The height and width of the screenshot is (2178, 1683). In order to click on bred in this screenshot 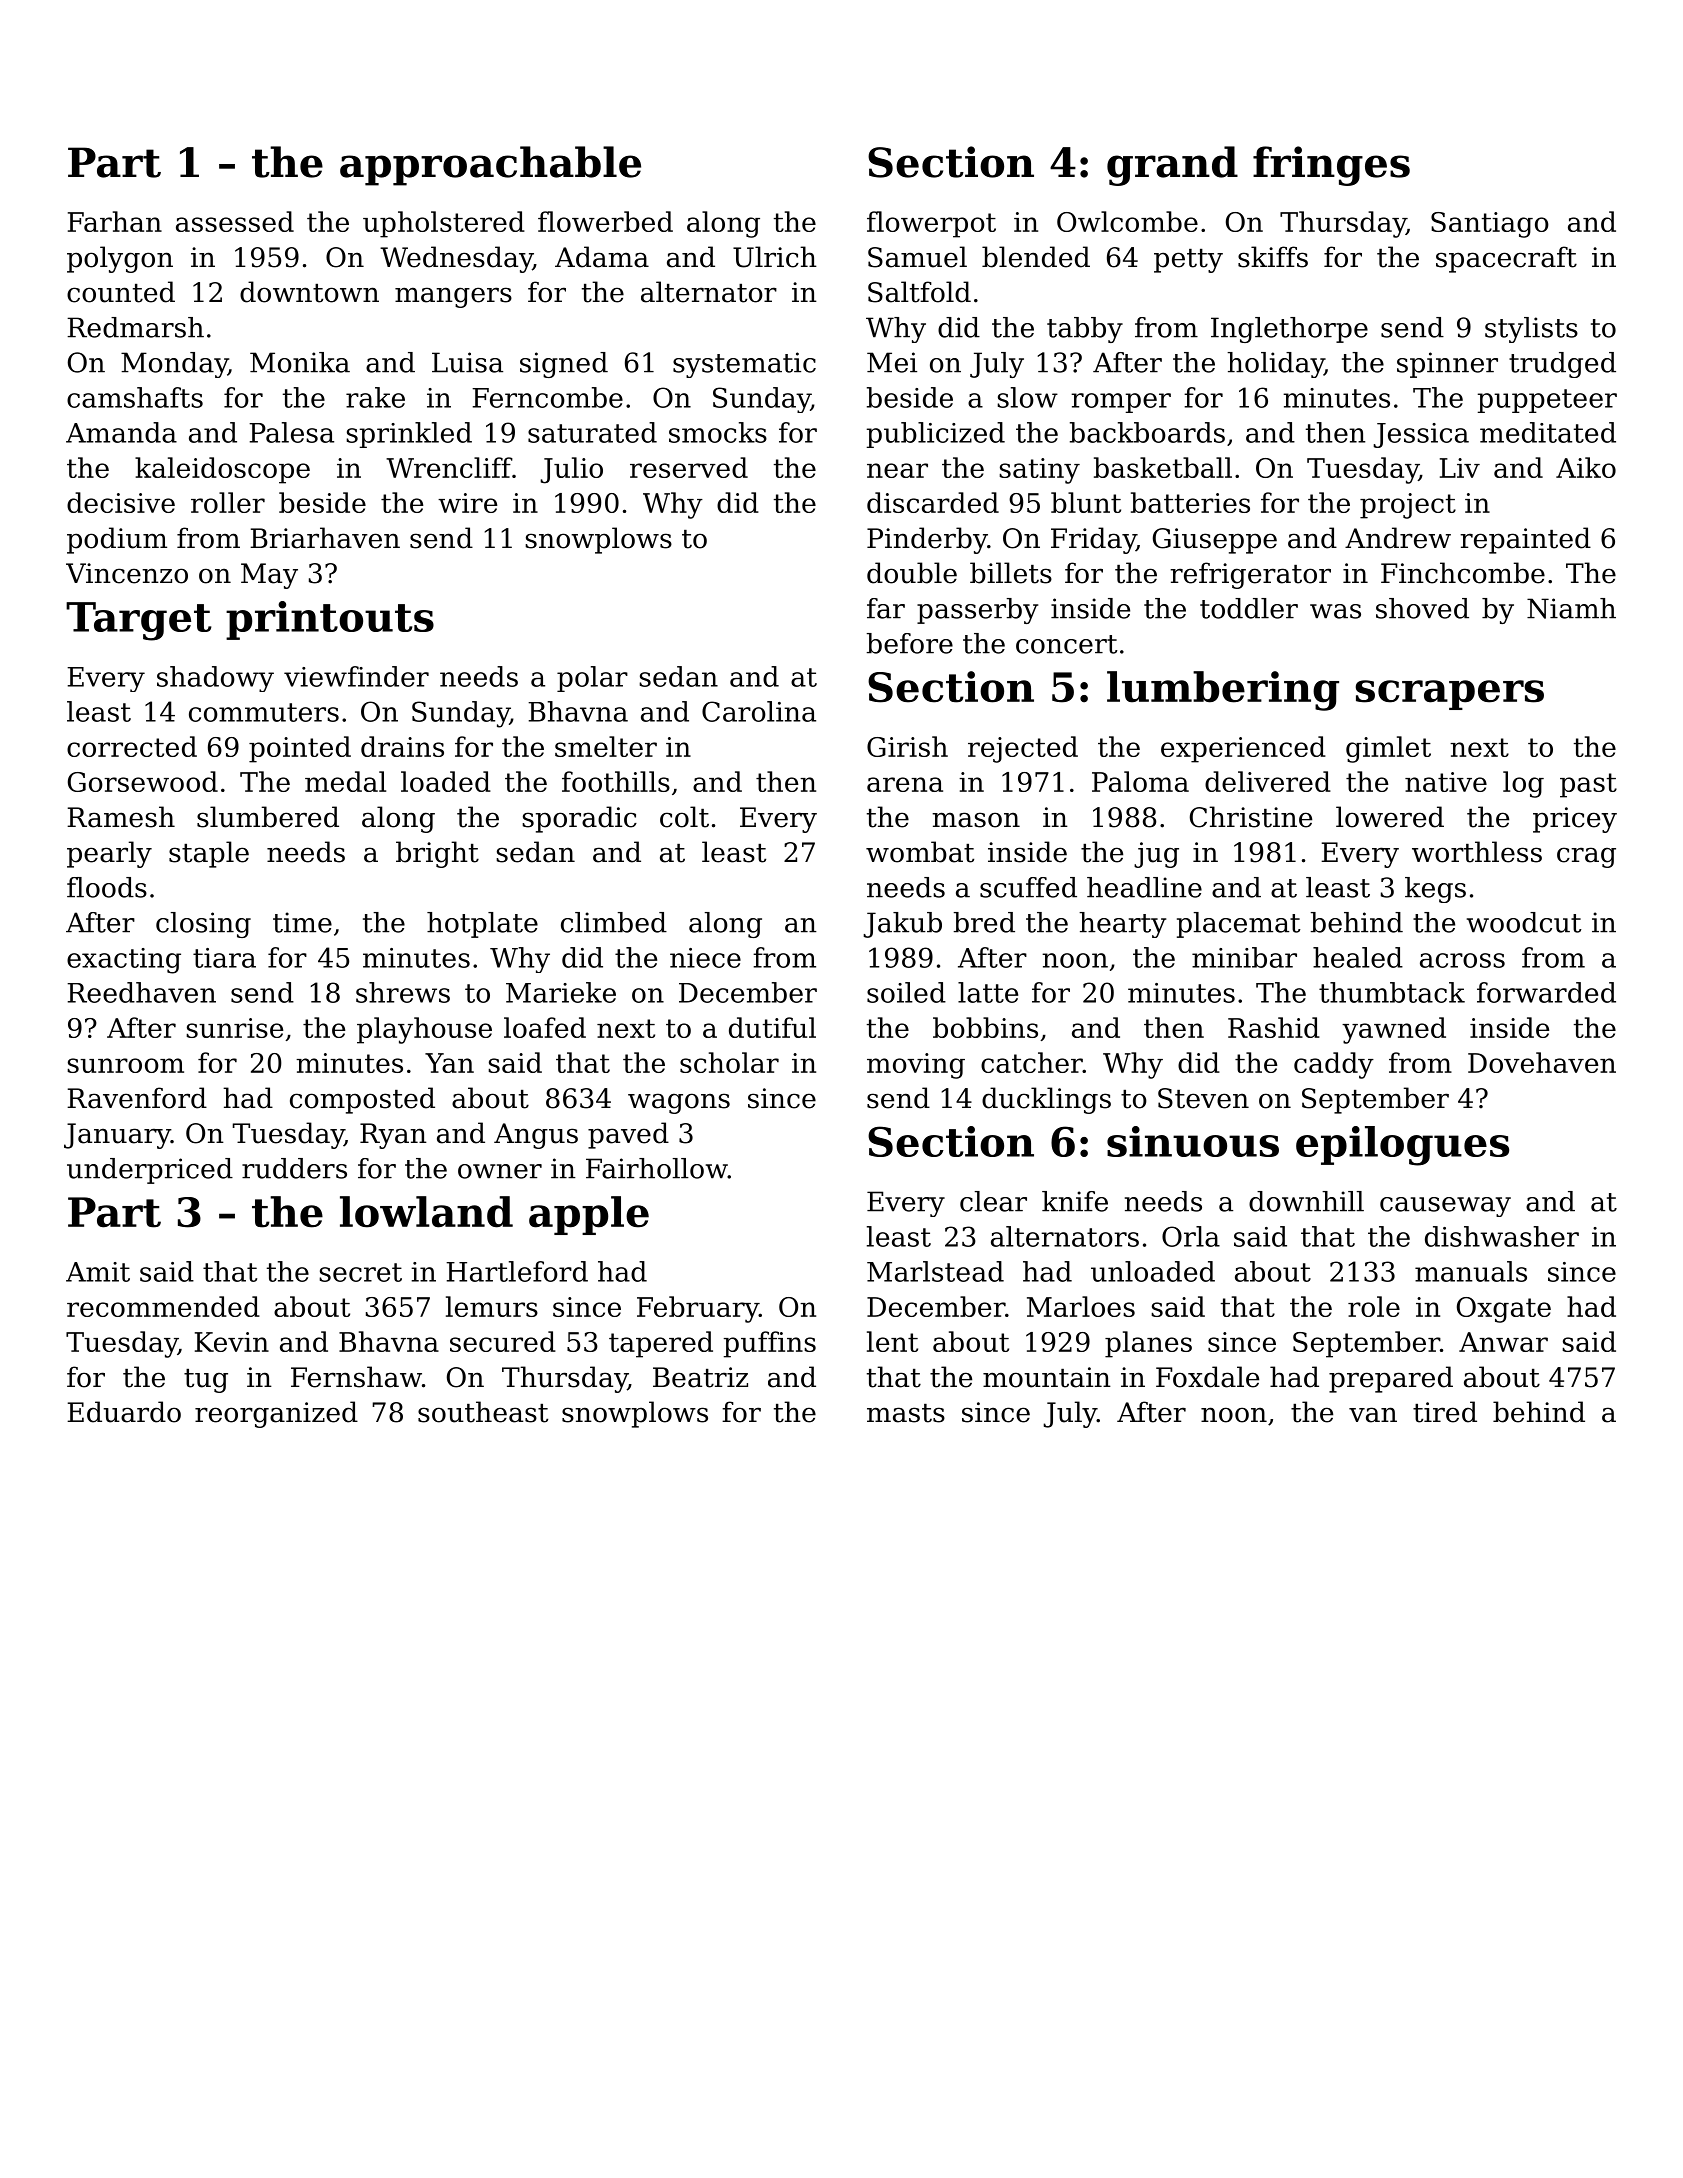, I will do `click(984, 922)`.
